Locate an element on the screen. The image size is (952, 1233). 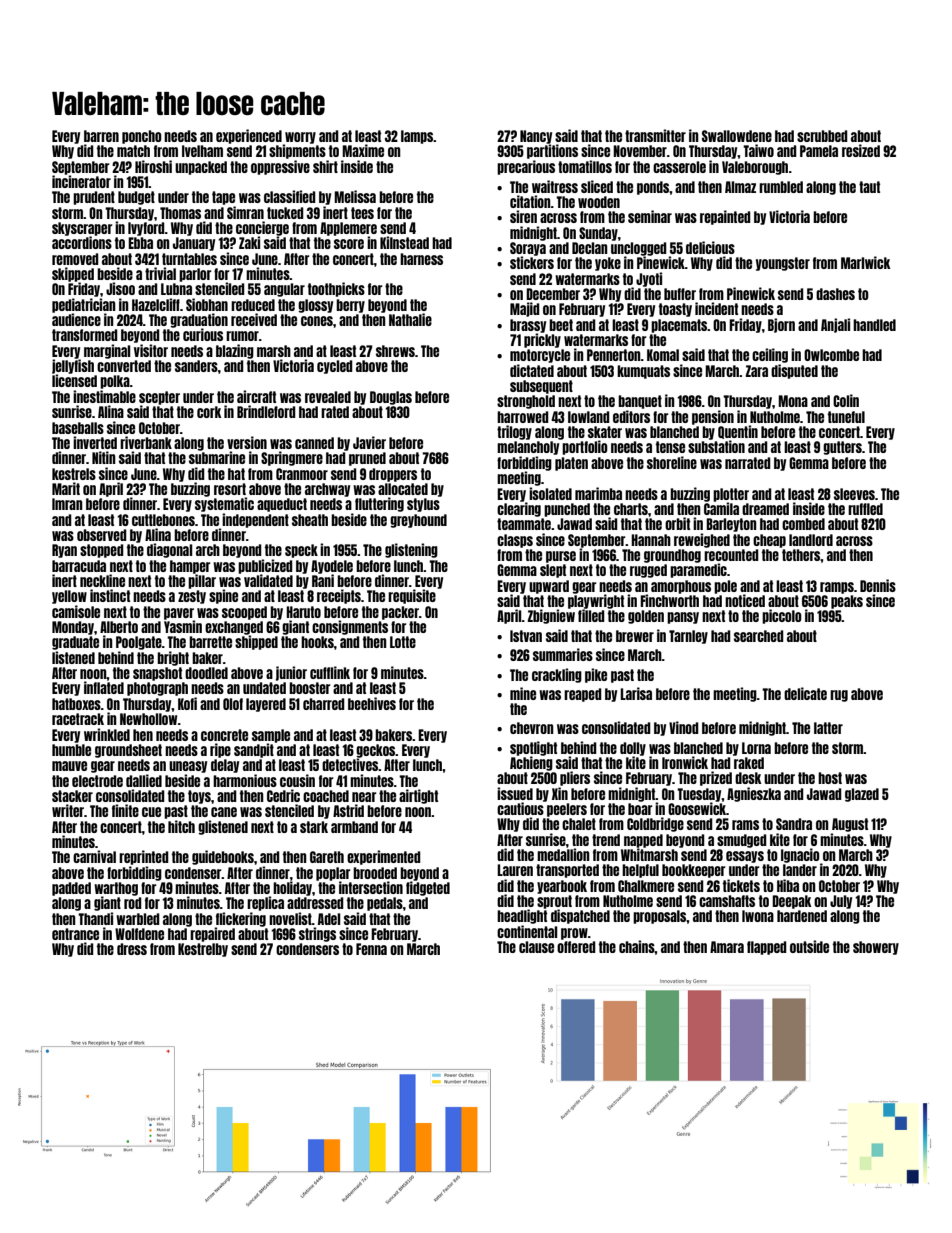
barren is located at coordinates (101, 136).
